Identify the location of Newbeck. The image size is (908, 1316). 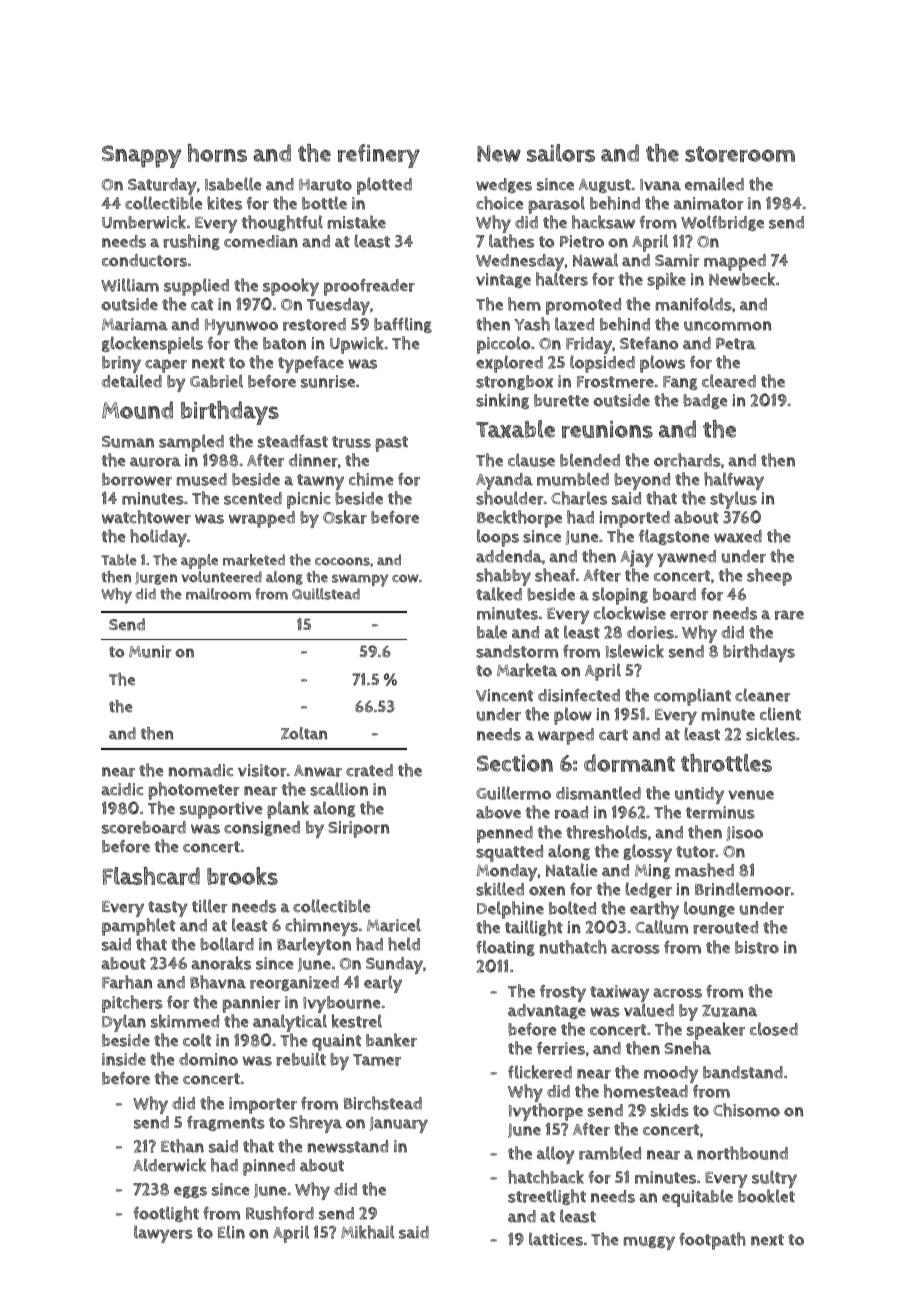
(742, 279).
